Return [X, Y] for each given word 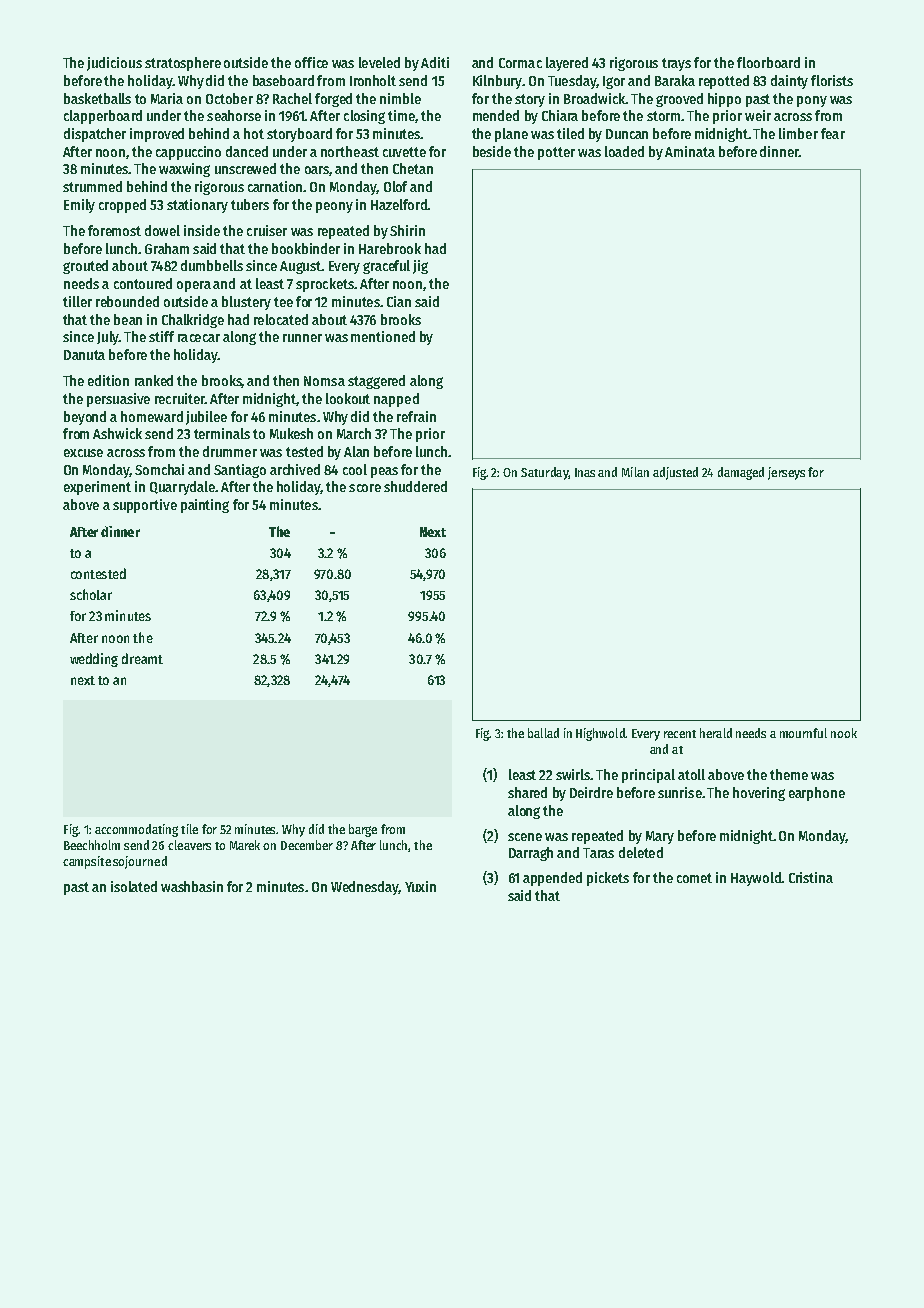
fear [833, 133]
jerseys [786, 473]
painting [205, 506]
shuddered [415, 486]
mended [496, 115]
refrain [416, 416]
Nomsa [324, 381]
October [229, 98]
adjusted [675, 473]
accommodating [136, 830]
